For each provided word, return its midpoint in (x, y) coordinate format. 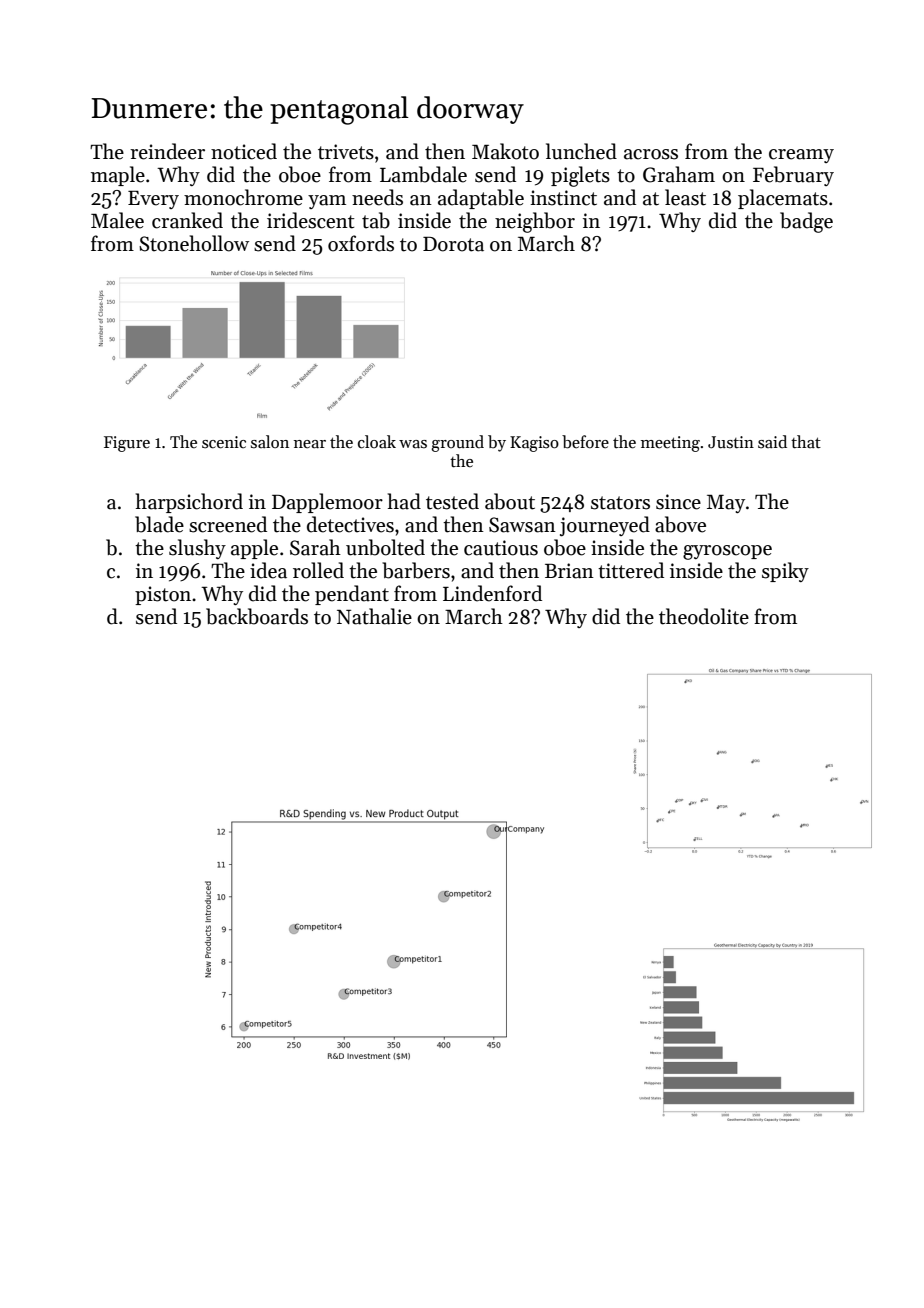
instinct (563, 198)
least (685, 197)
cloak (377, 442)
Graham (679, 174)
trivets (346, 152)
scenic (224, 442)
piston (163, 595)
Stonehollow (194, 243)
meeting (670, 444)
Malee (117, 220)
